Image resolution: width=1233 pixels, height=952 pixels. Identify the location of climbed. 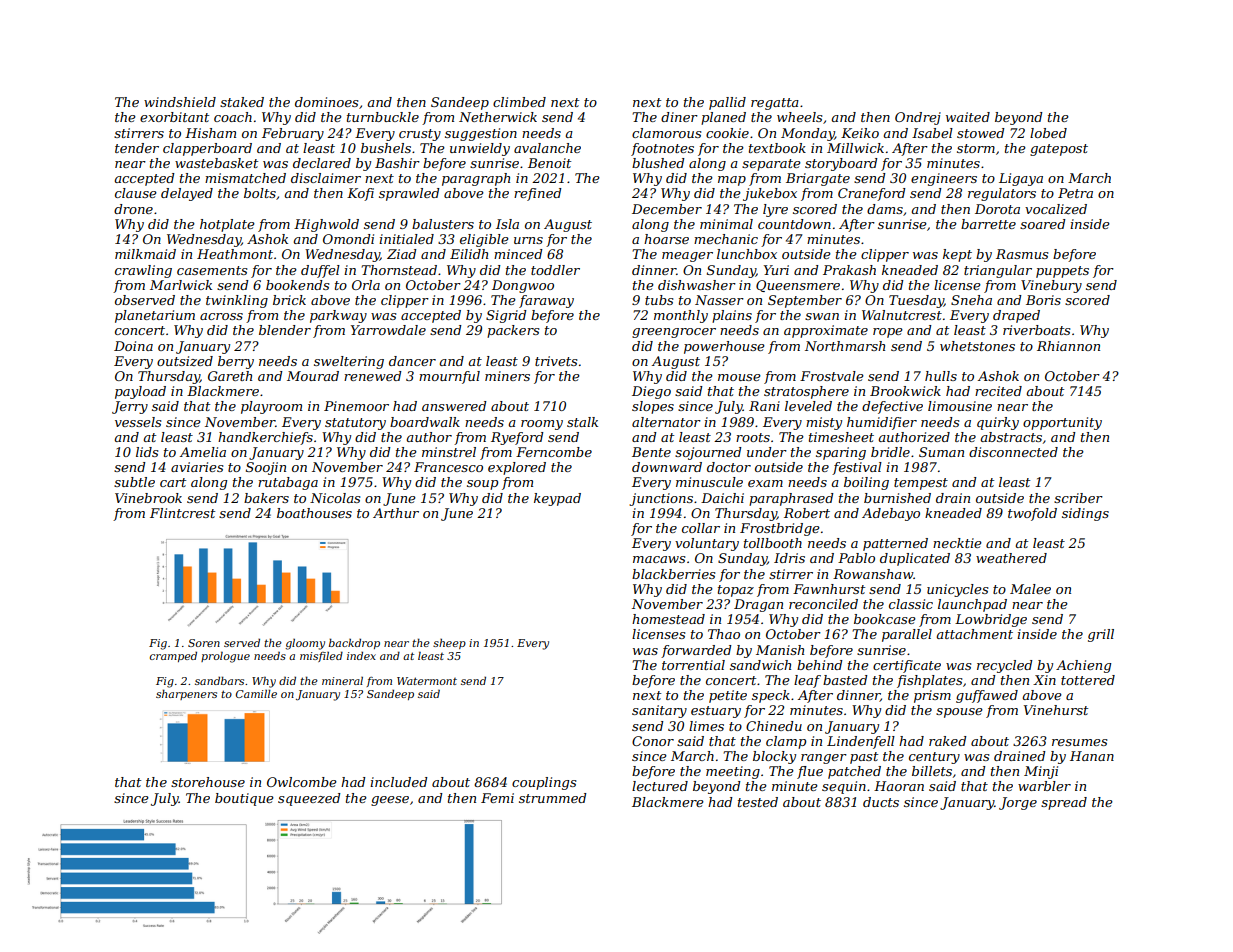
(519, 102).
